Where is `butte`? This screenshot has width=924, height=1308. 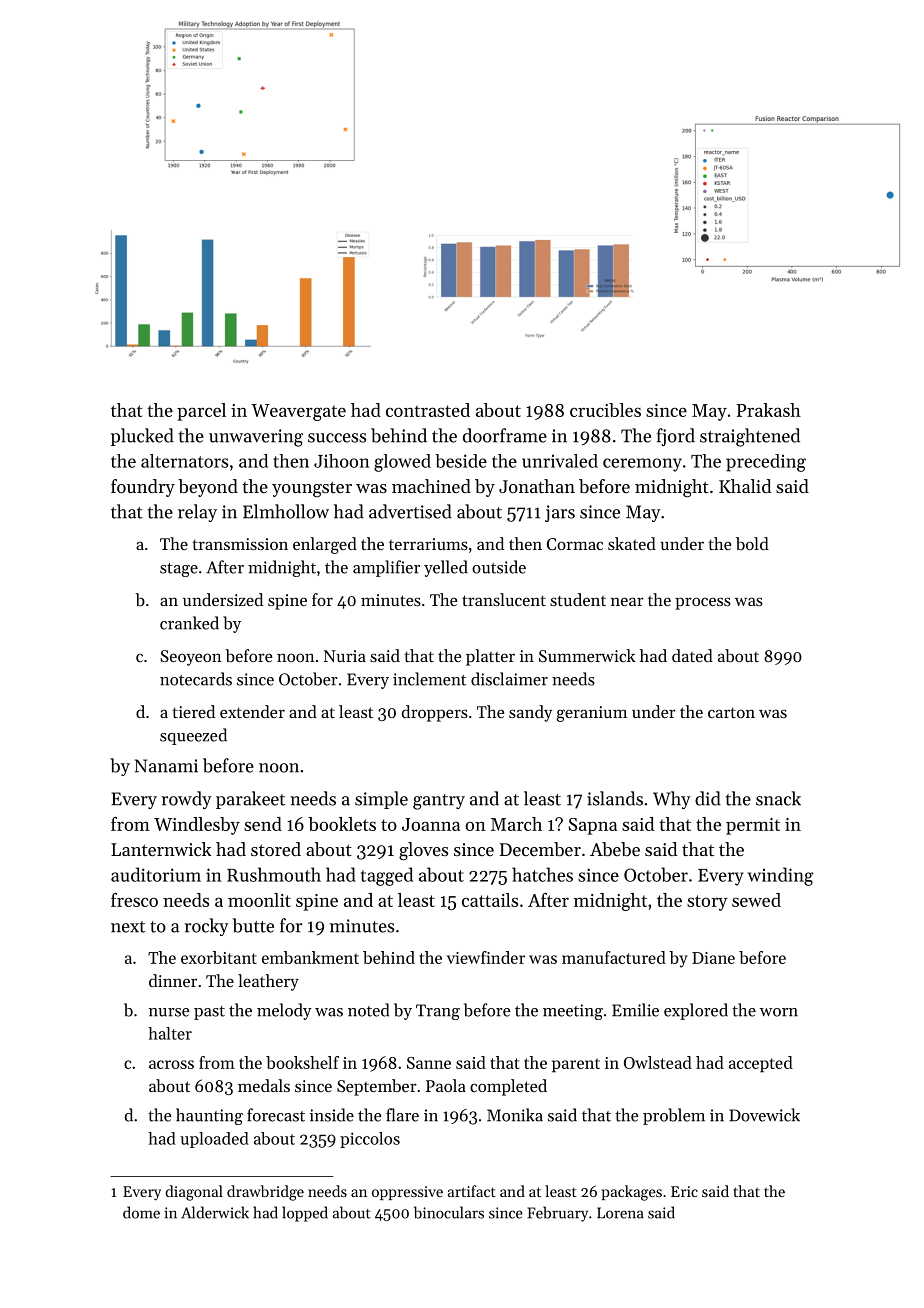 butte is located at coordinates (253, 925).
